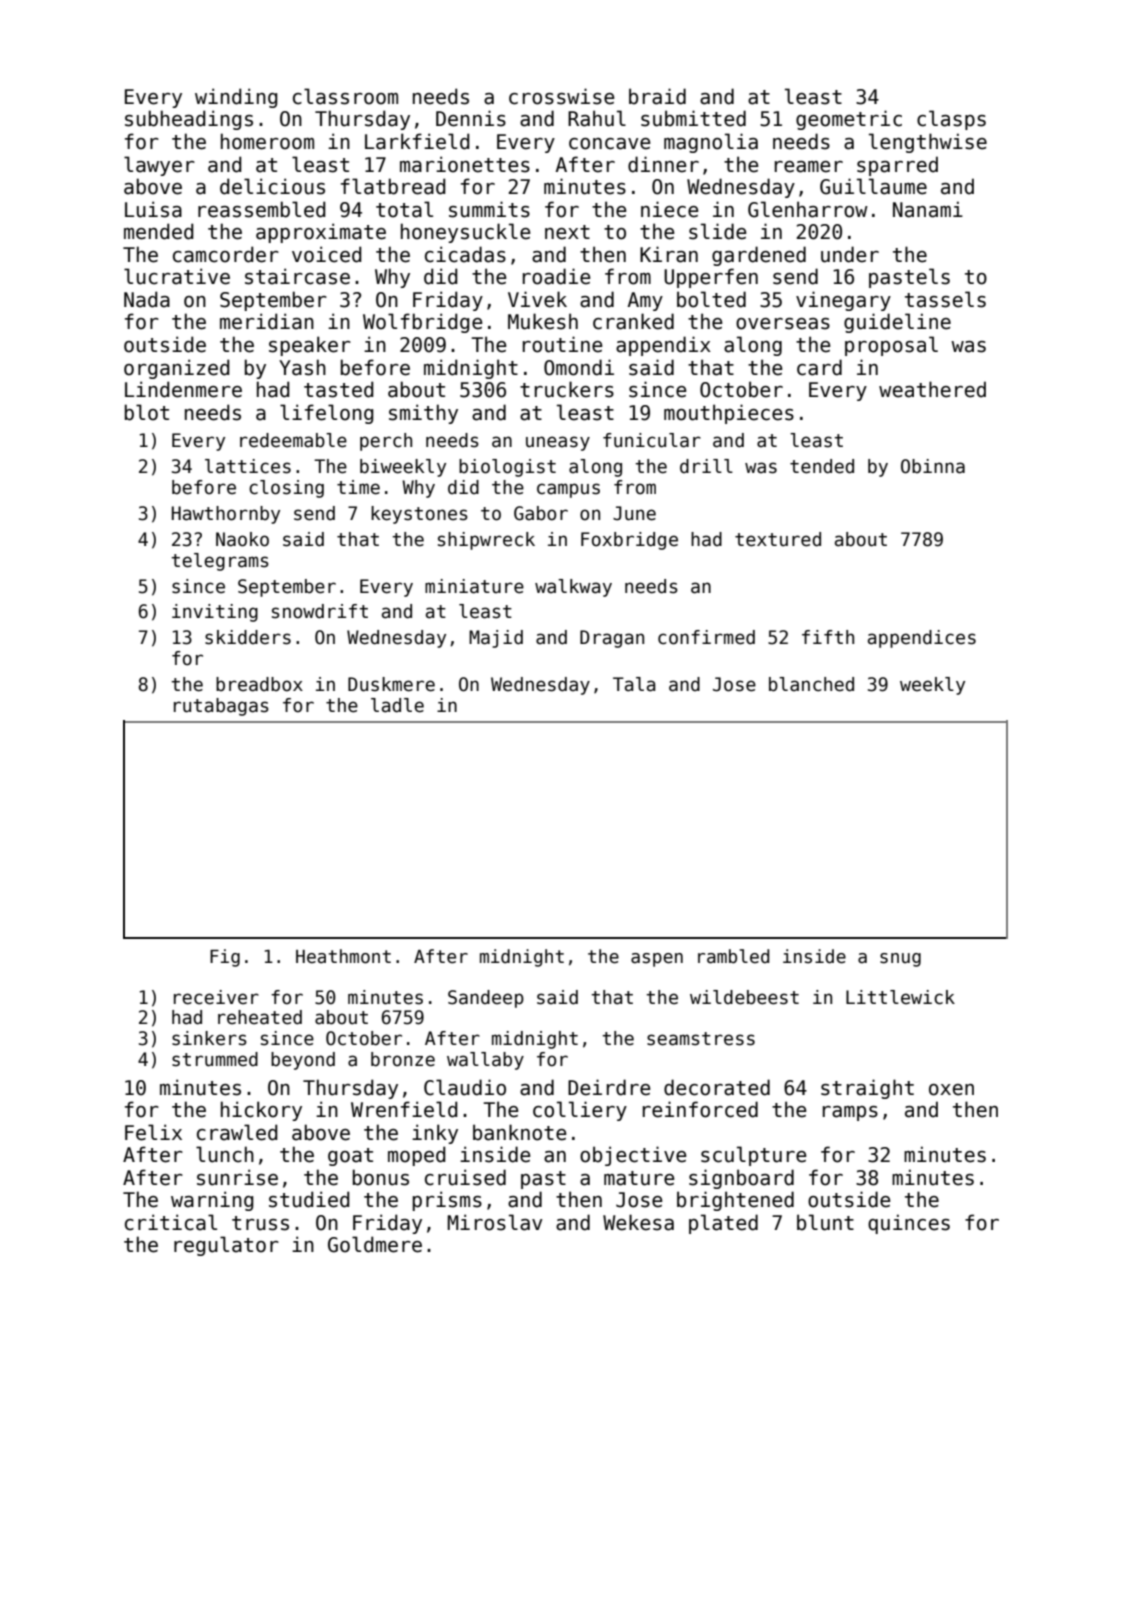 This page has height=1600, width=1131. Describe the element at coordinates (951, 1090) in the page. I see `oxen` at that location.
